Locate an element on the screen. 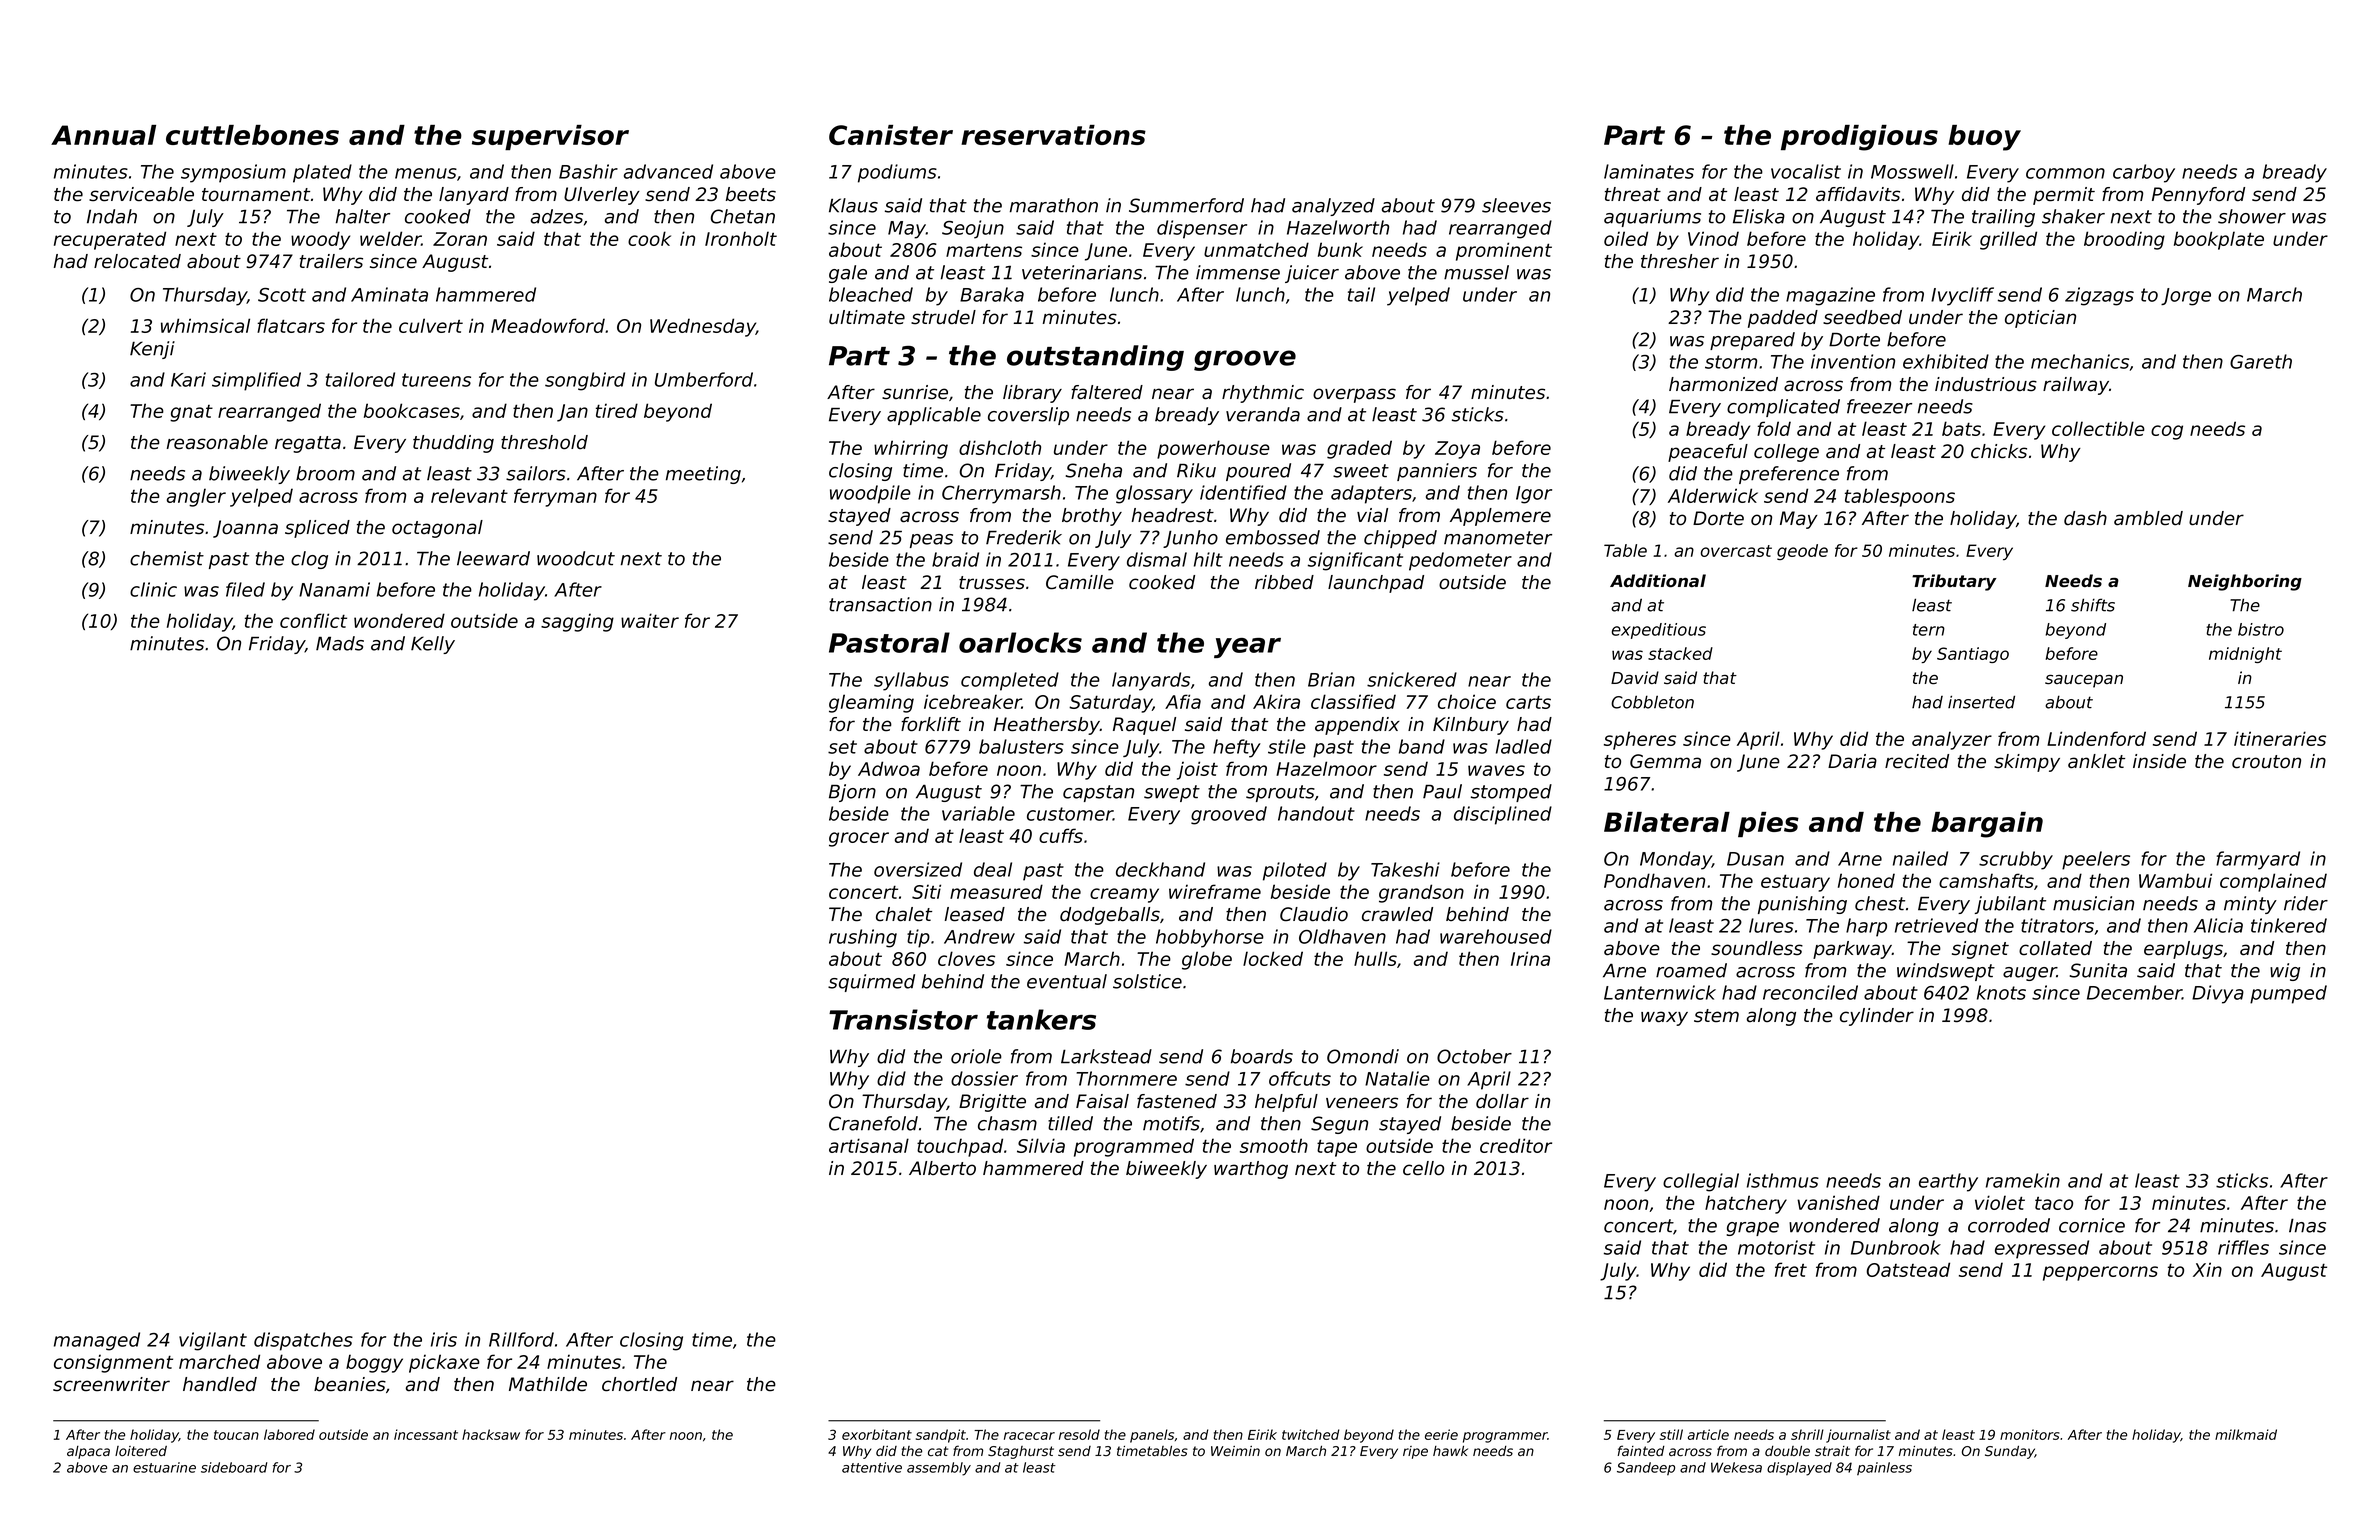 The height and width of the screenshot is (1540, 2380). alpaca is located at coordinates (88, 1452).
